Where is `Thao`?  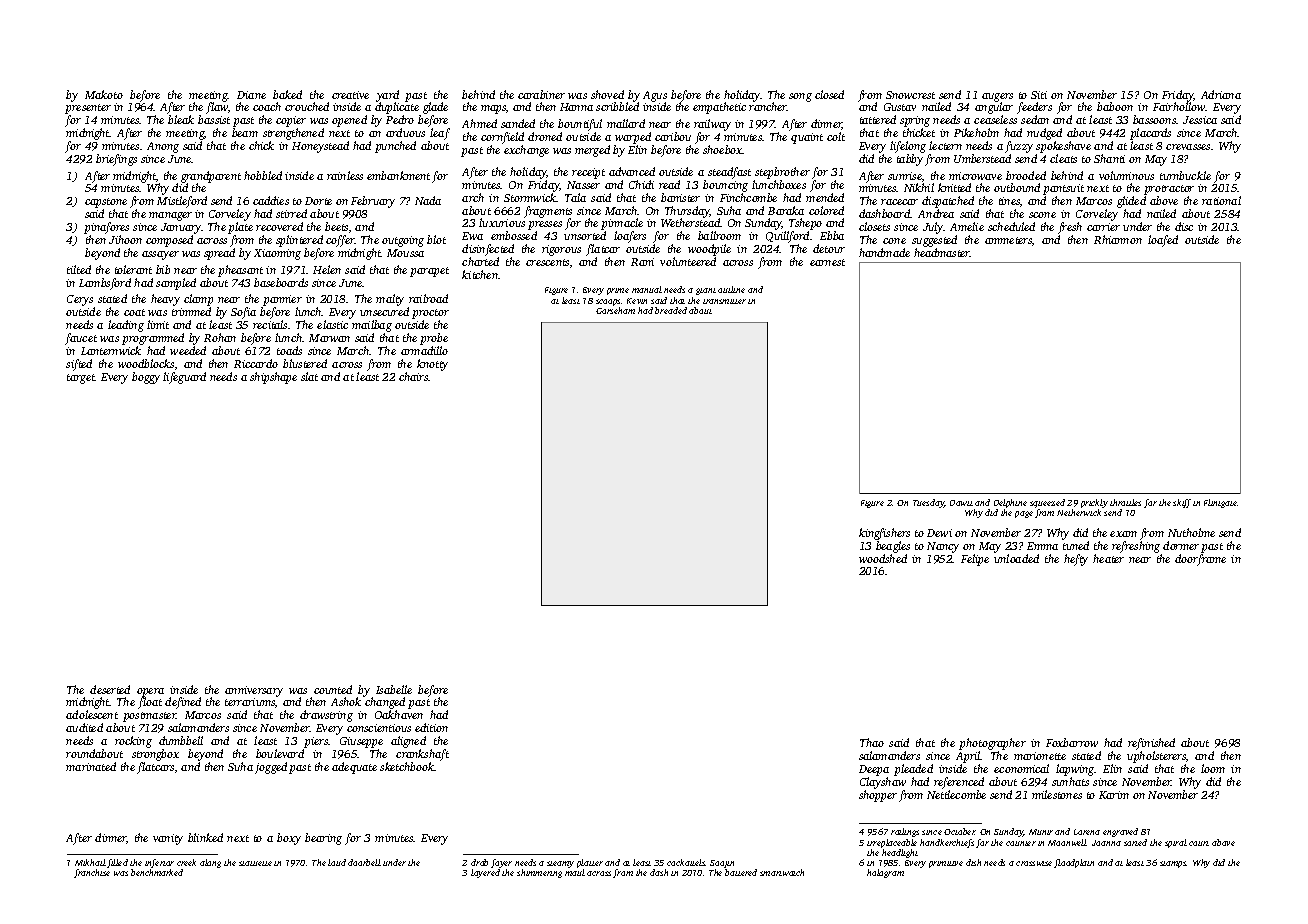 Thao is located at coordinates (872, 742).
